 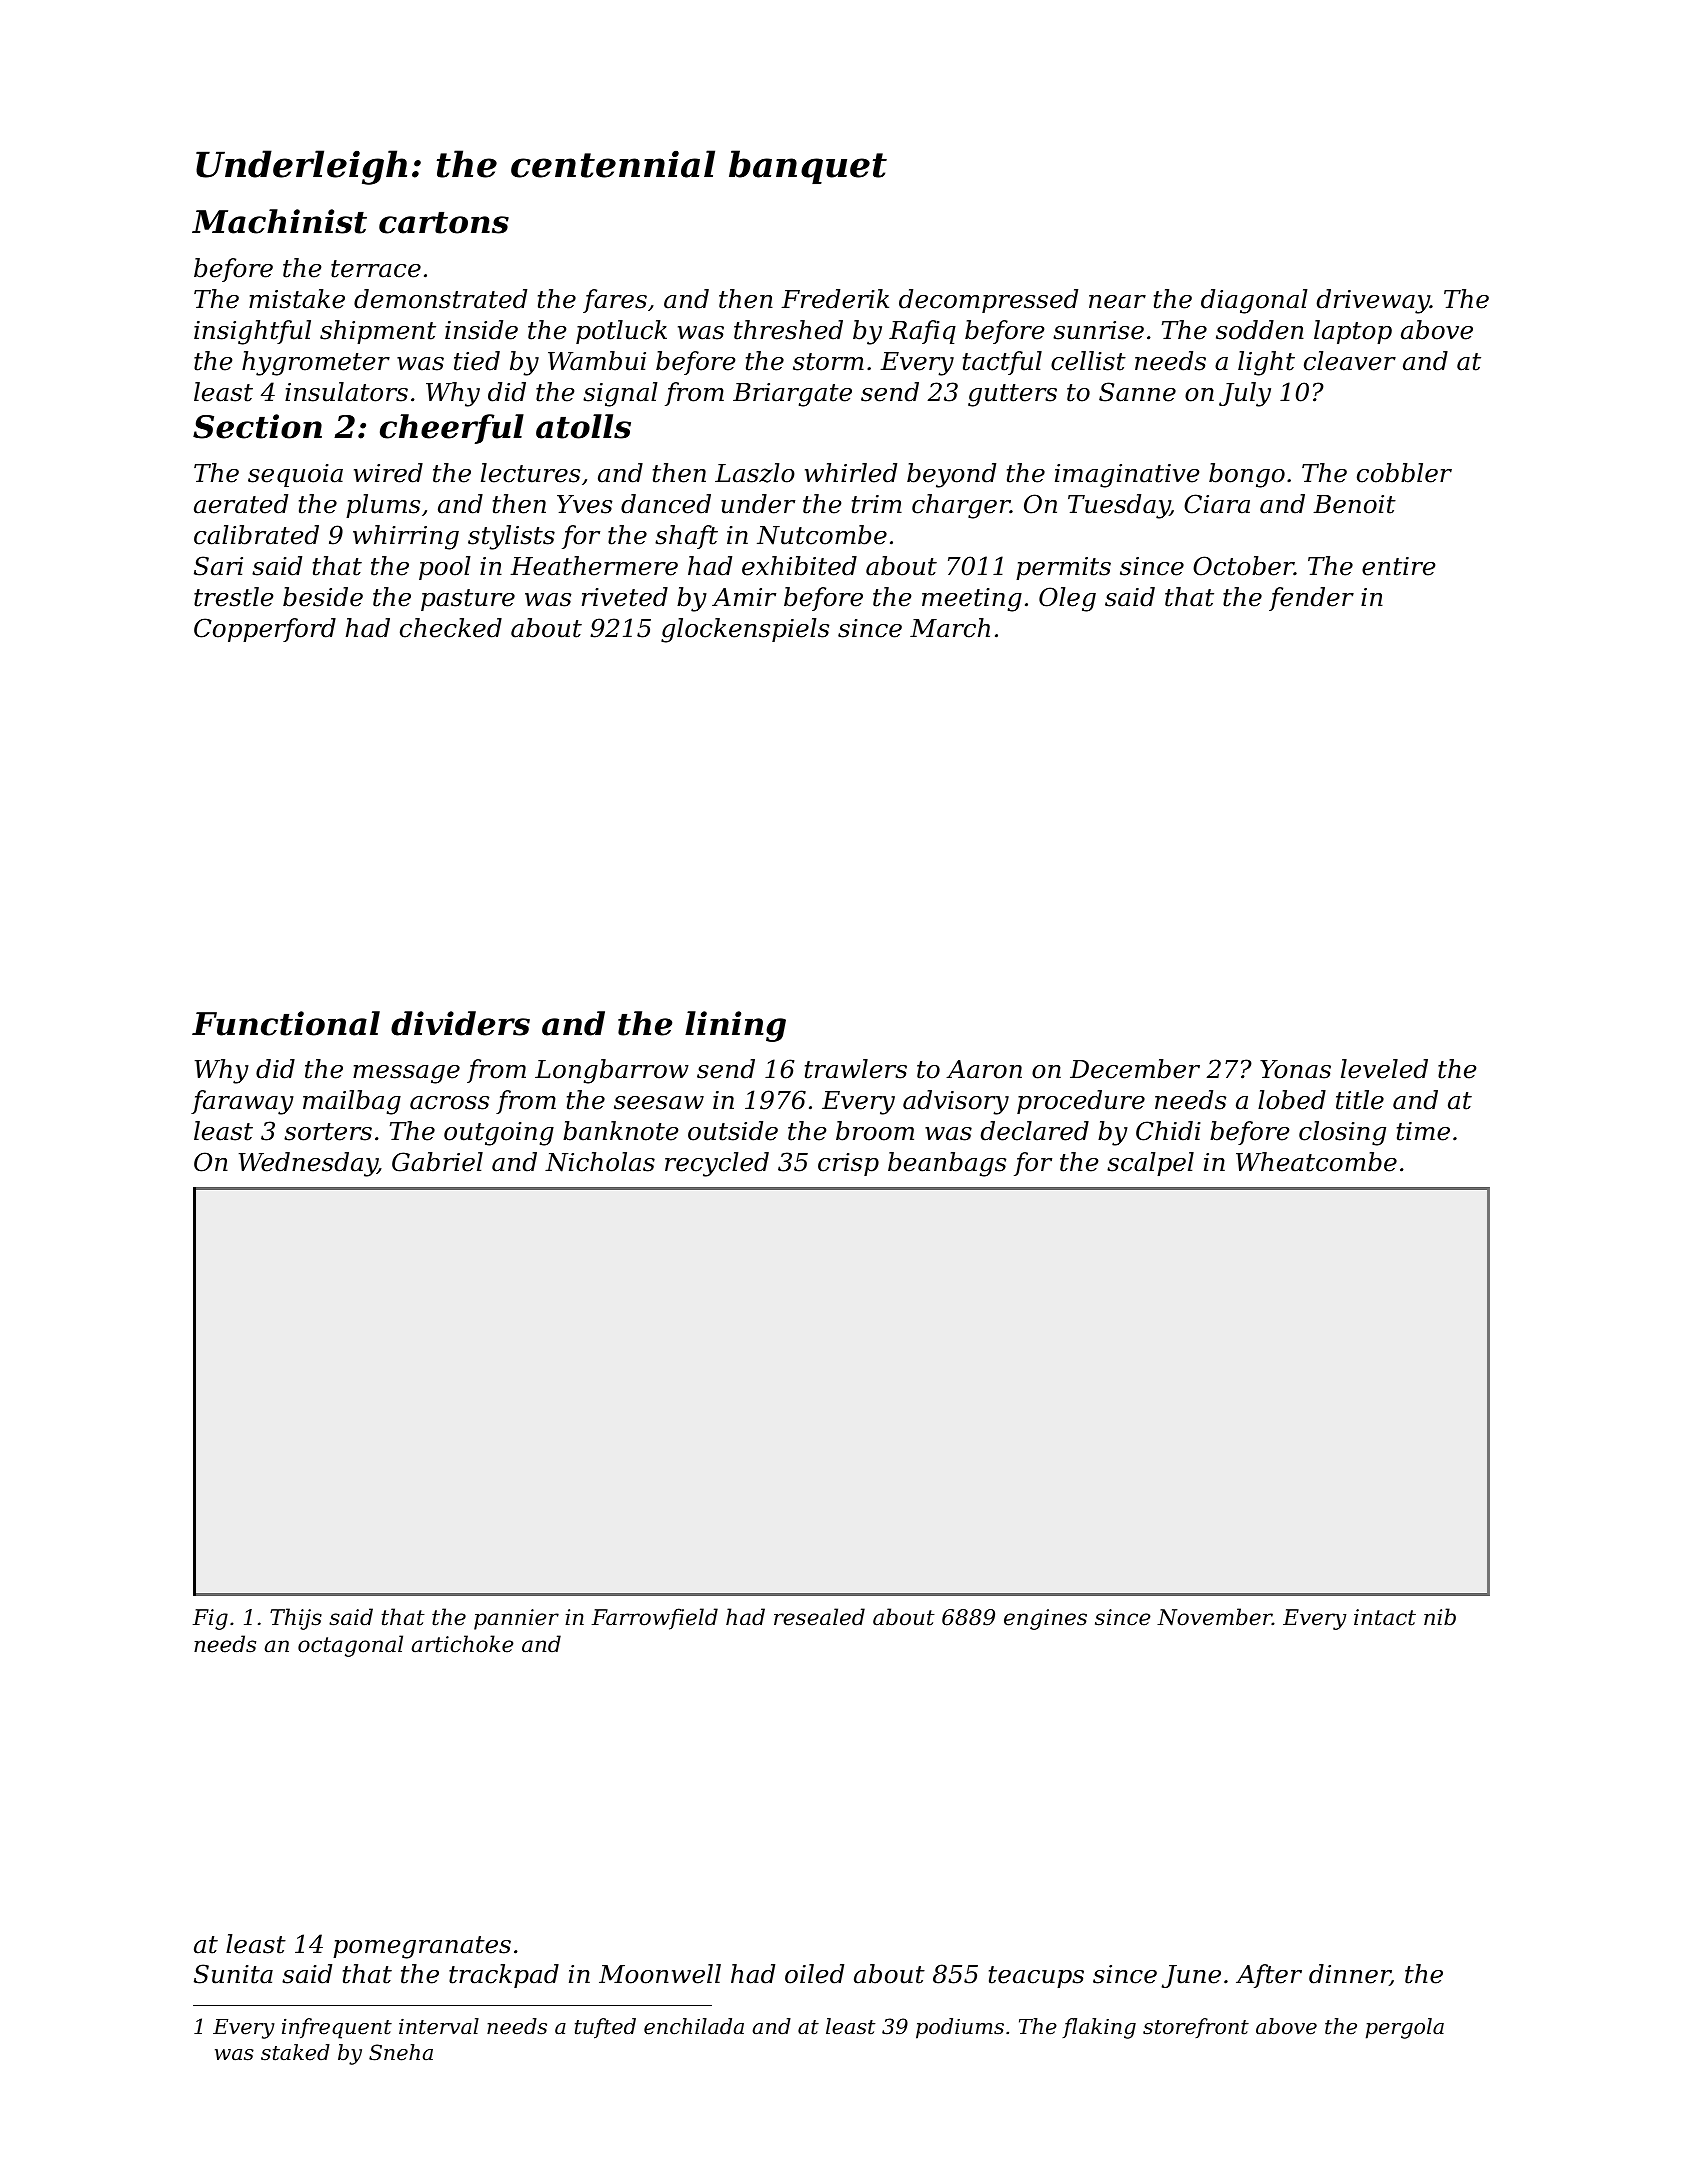 I want to click on Frederik, so click(x=835, y=299).
